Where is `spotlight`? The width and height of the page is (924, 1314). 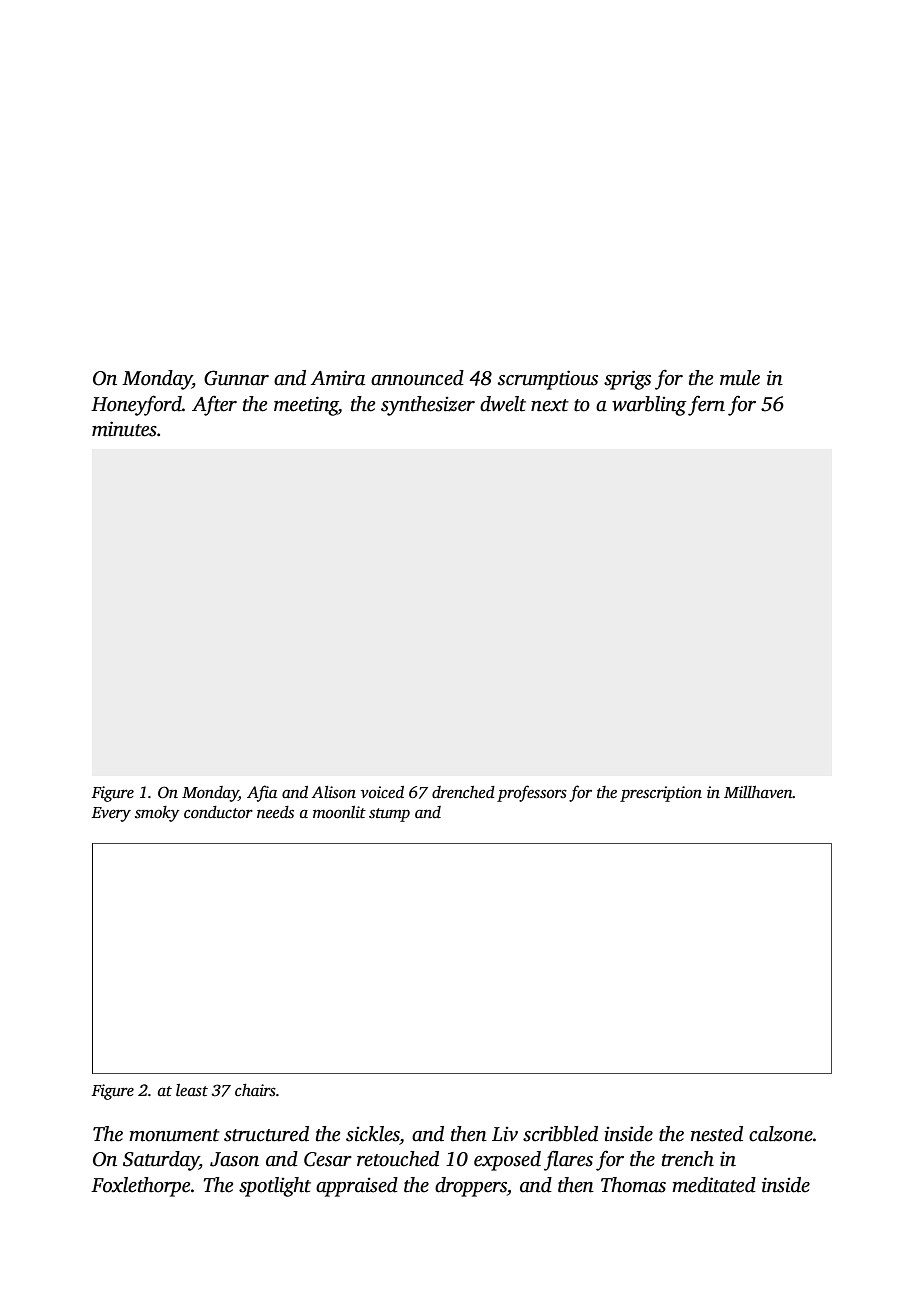
spotlight is located at coordinates (275, 1187).
